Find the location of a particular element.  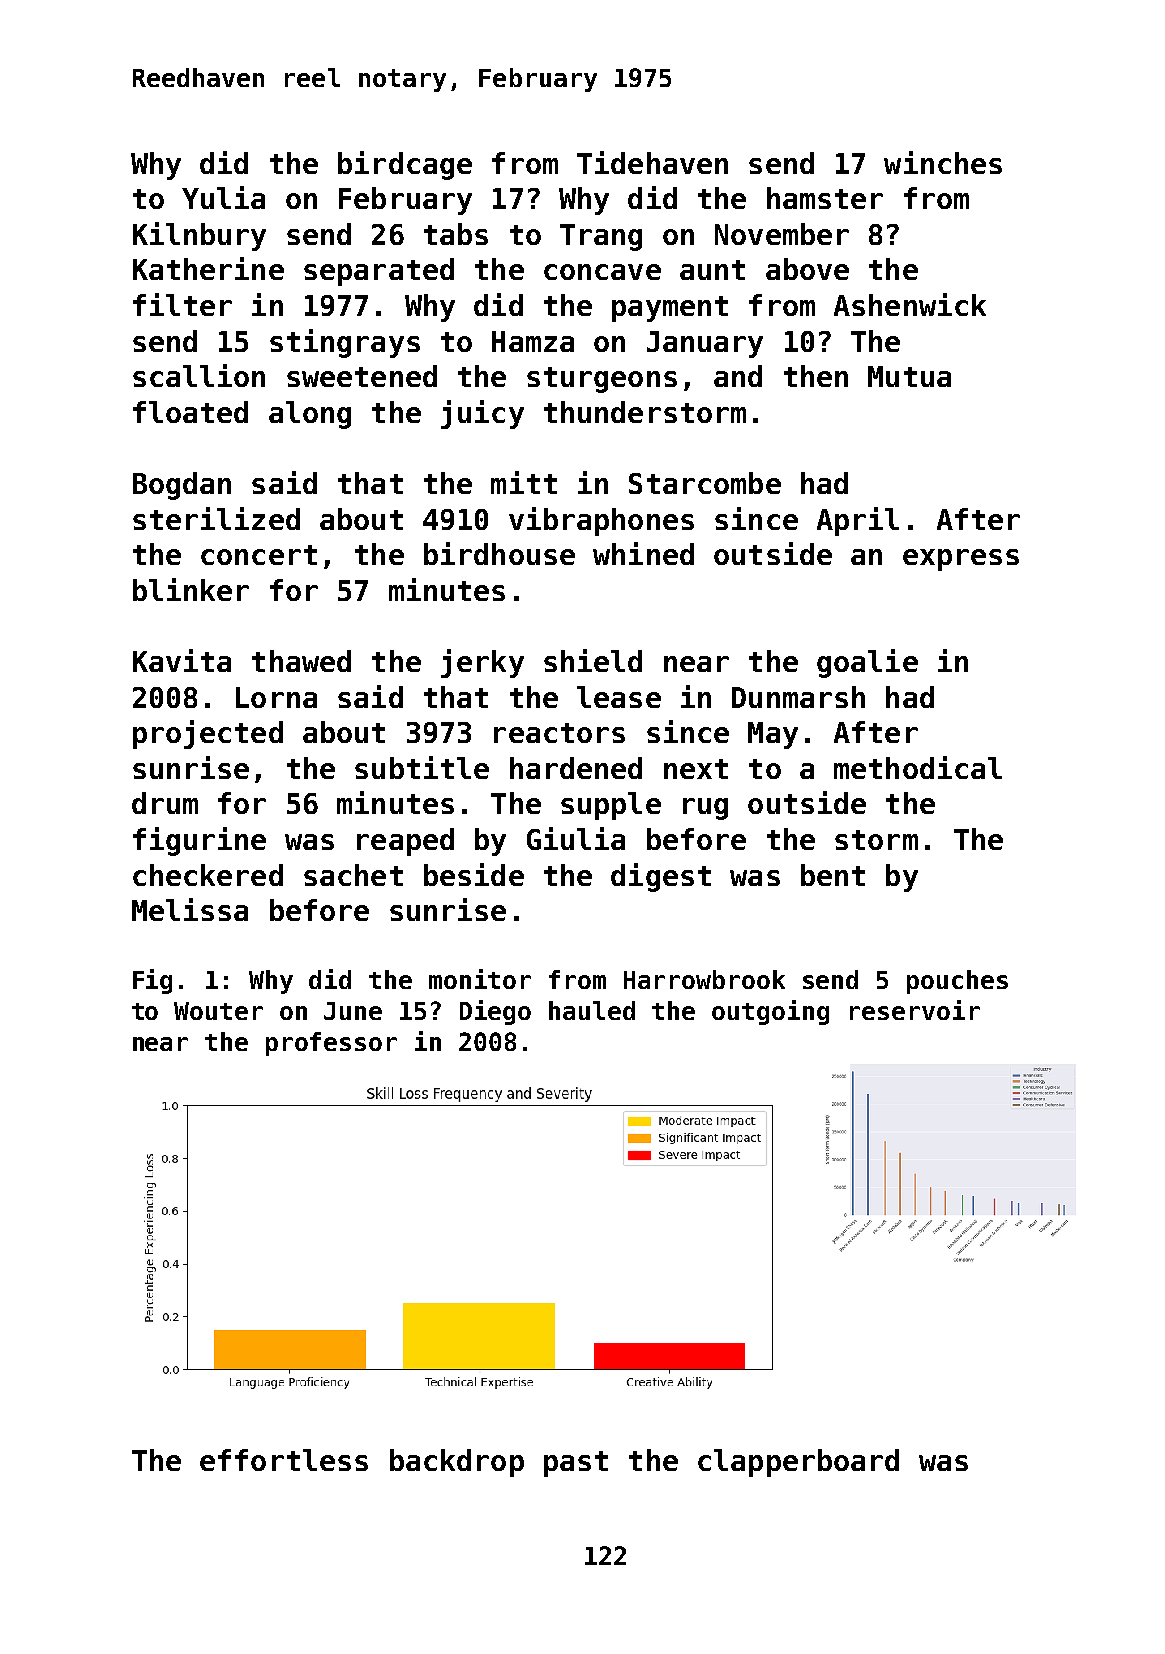

sterilized is located at coordinates (216, 518).
